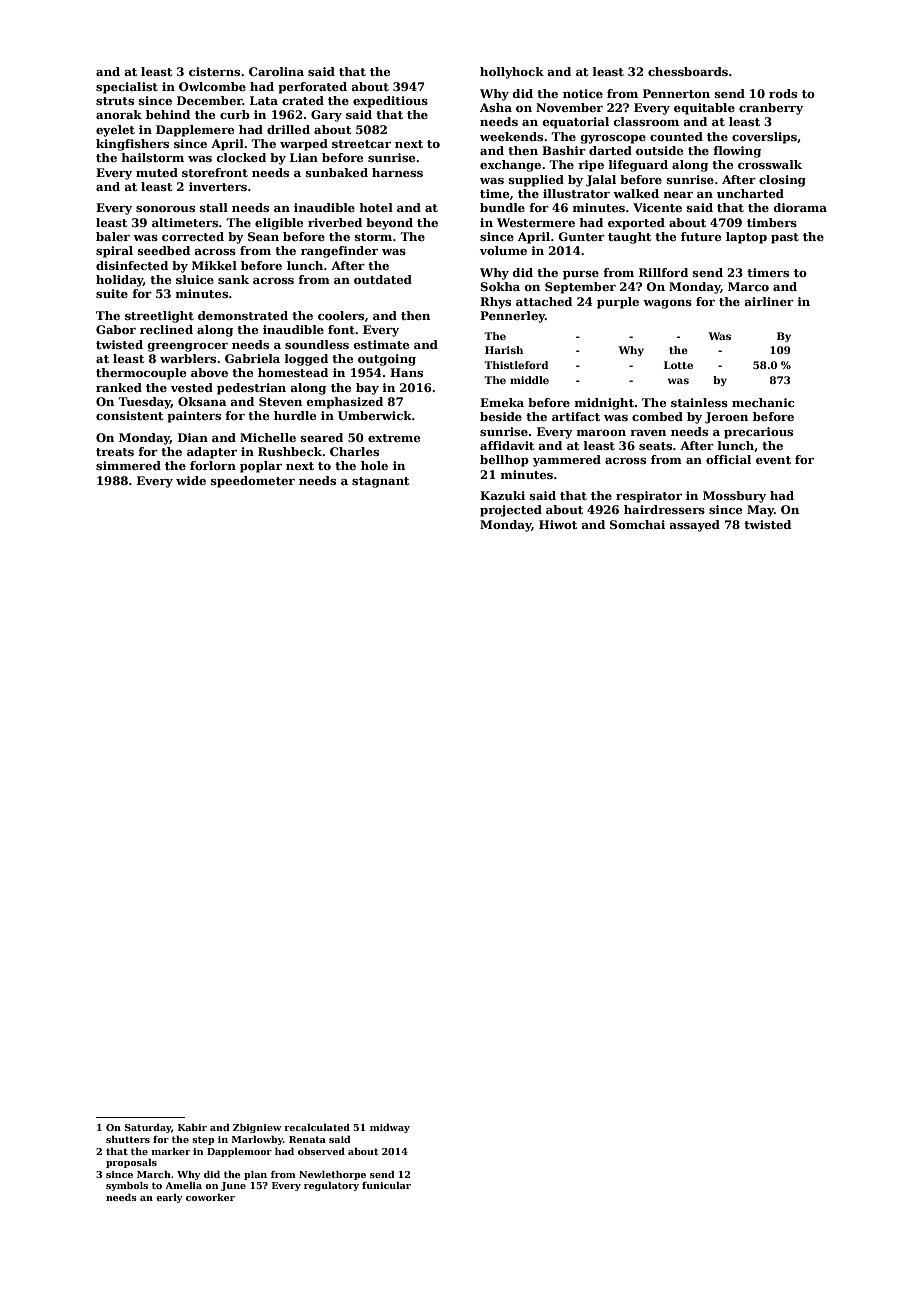  I want to click on projected, so click(511, 511).
